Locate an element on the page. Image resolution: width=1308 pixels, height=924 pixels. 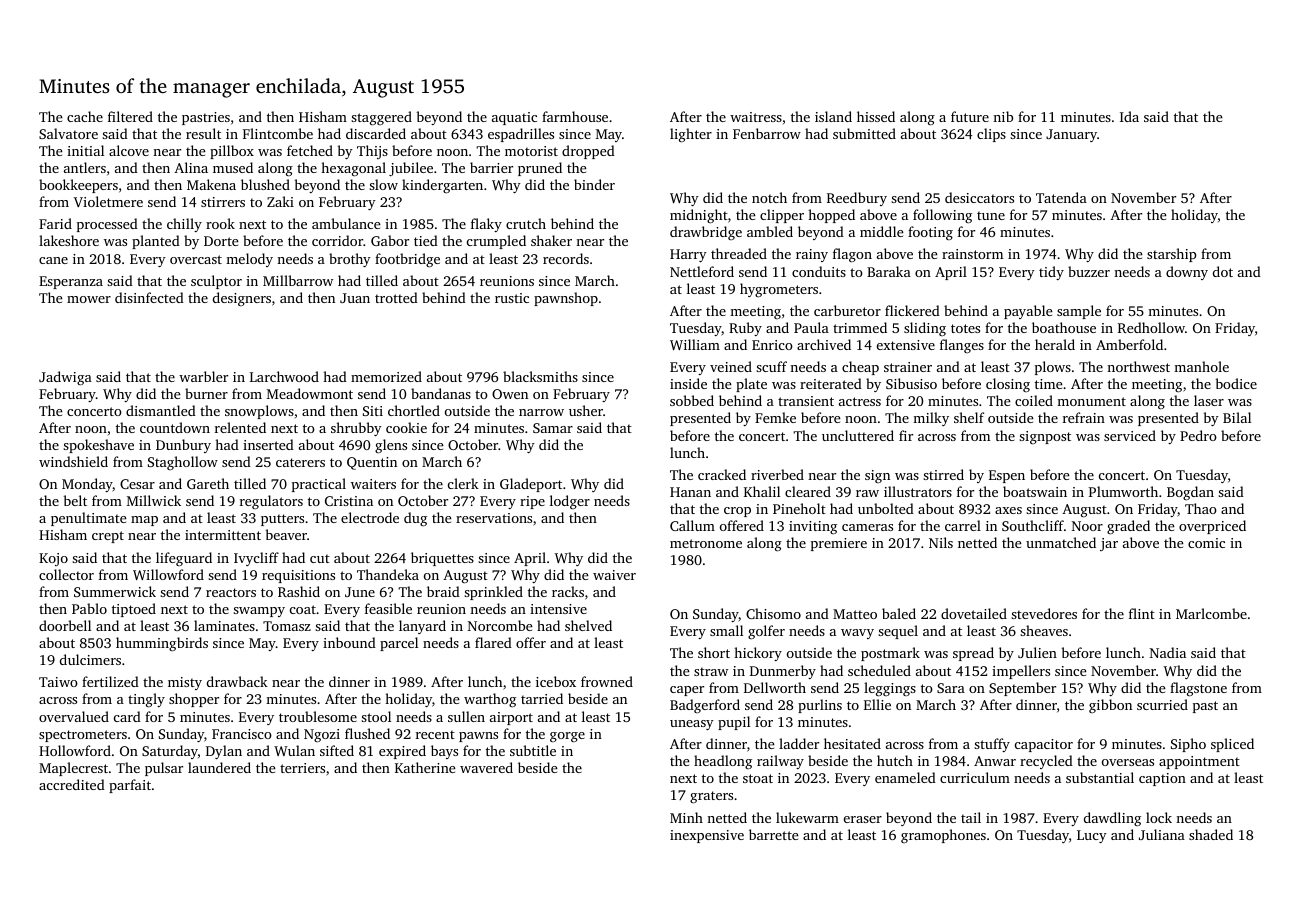
farmhouse is located at coordinates (575, 116).
